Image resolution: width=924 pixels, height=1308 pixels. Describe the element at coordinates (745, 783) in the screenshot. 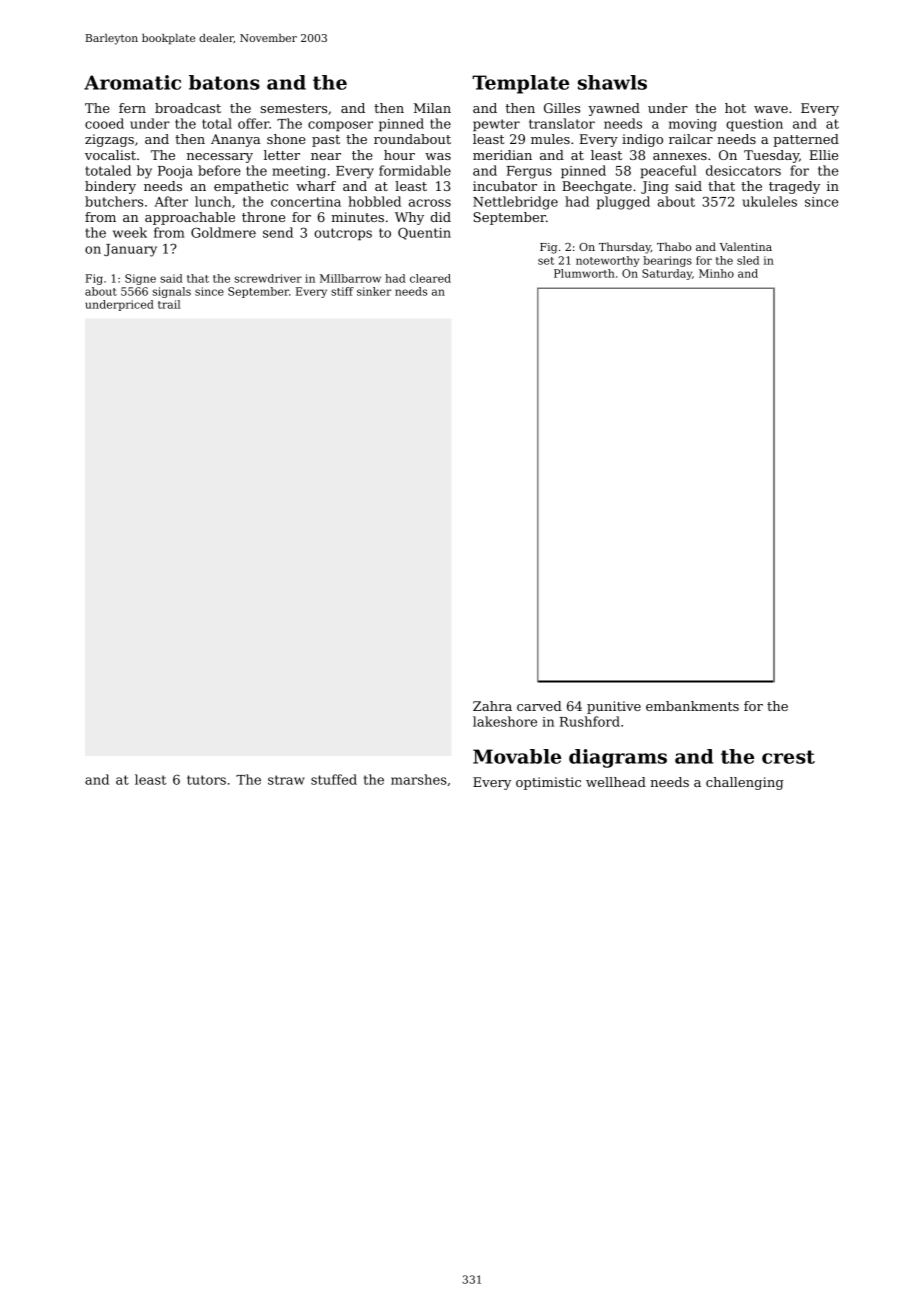

I see `challenging` at that location.
